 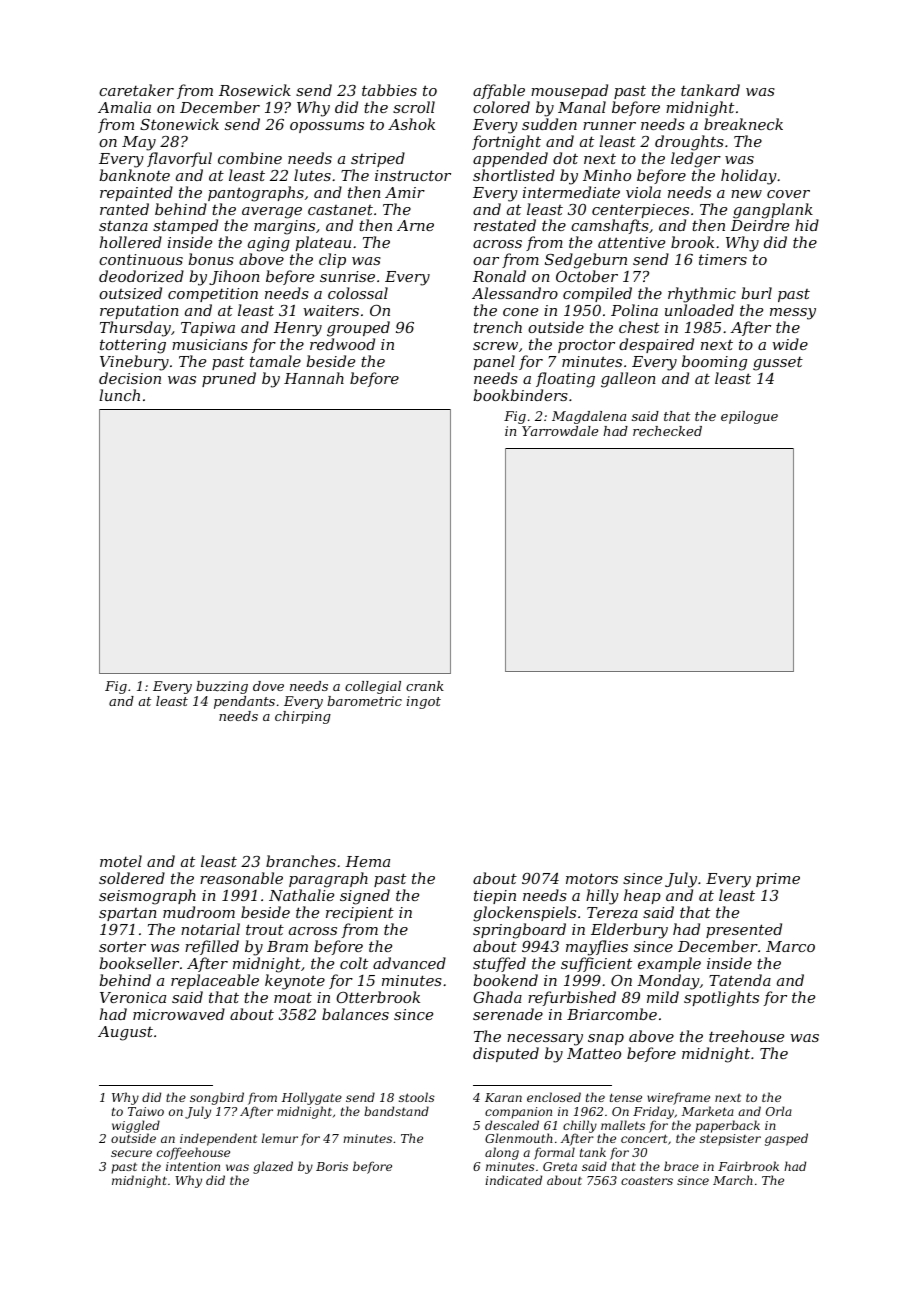 What do you see at coordinates (119, 395) in the page?
I see `lunch` at bounding box center [119, 395].
